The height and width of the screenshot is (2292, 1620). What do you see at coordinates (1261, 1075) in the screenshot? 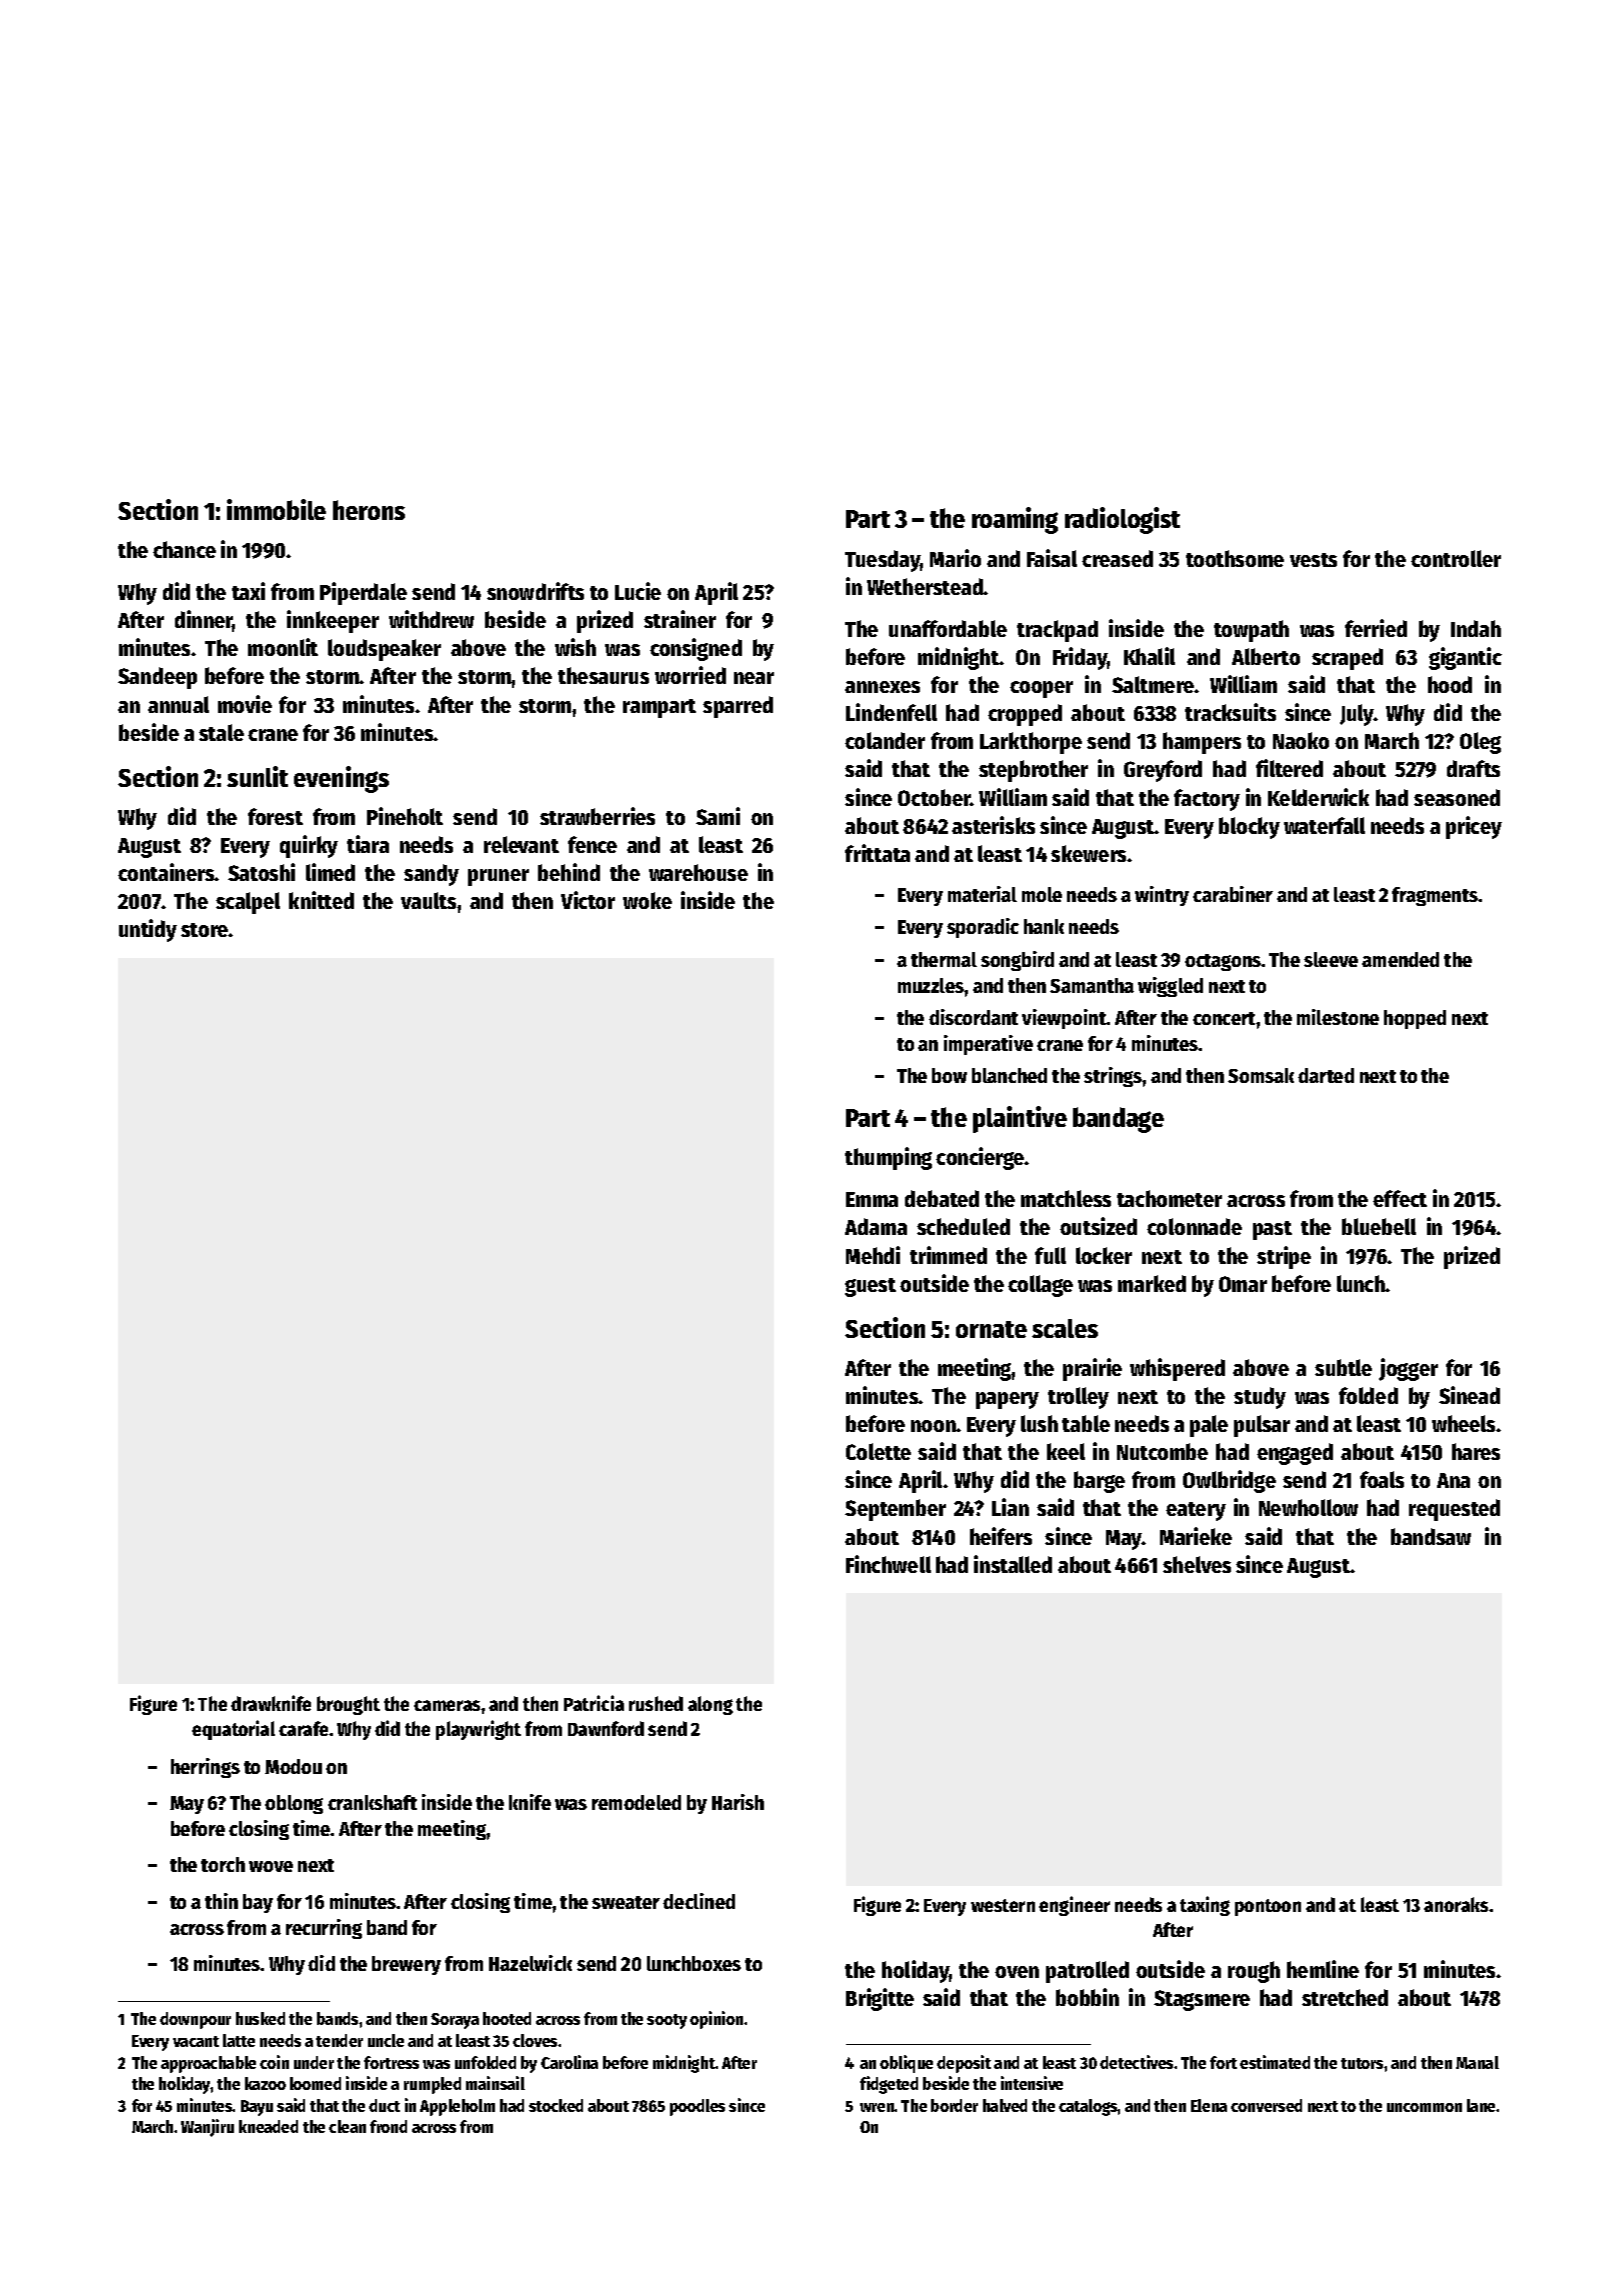
I see `Somsak` at bounding box center [1261, 1075].
